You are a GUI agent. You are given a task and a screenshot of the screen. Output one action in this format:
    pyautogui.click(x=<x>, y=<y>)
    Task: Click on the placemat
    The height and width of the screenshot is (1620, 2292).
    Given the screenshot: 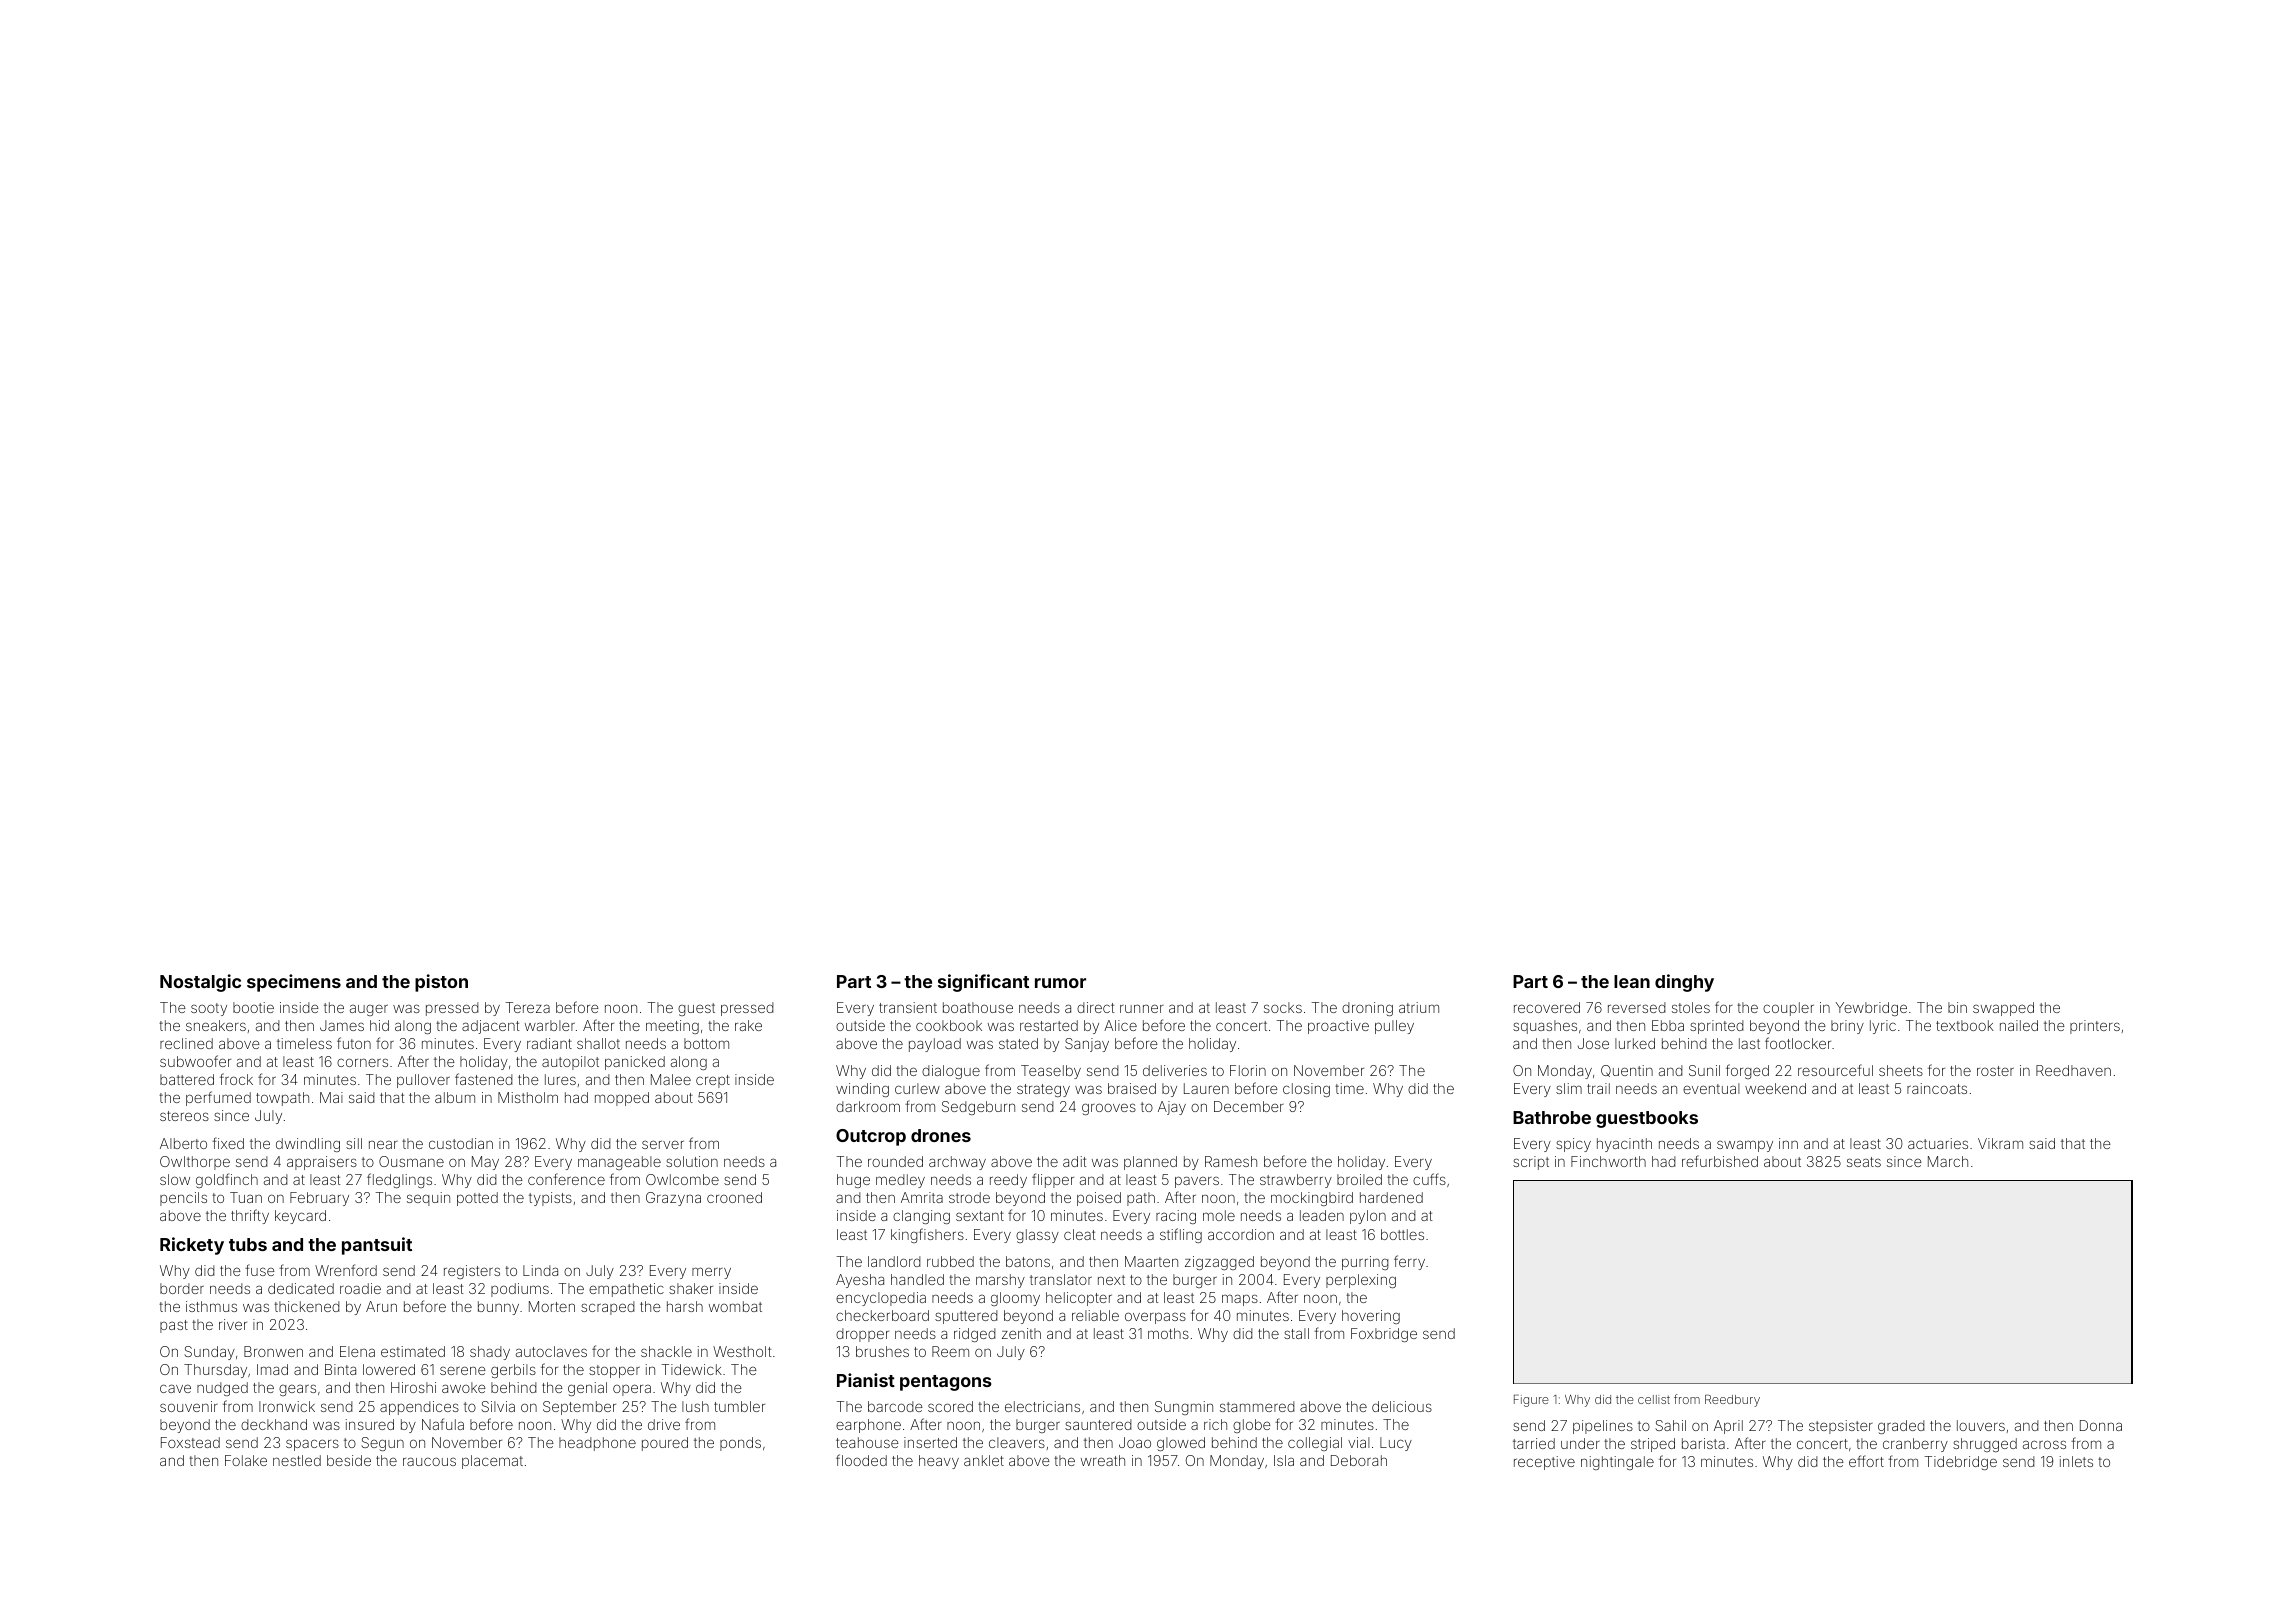 What is the action you would take?
    pyautogui.click(x=492, y=1462)
